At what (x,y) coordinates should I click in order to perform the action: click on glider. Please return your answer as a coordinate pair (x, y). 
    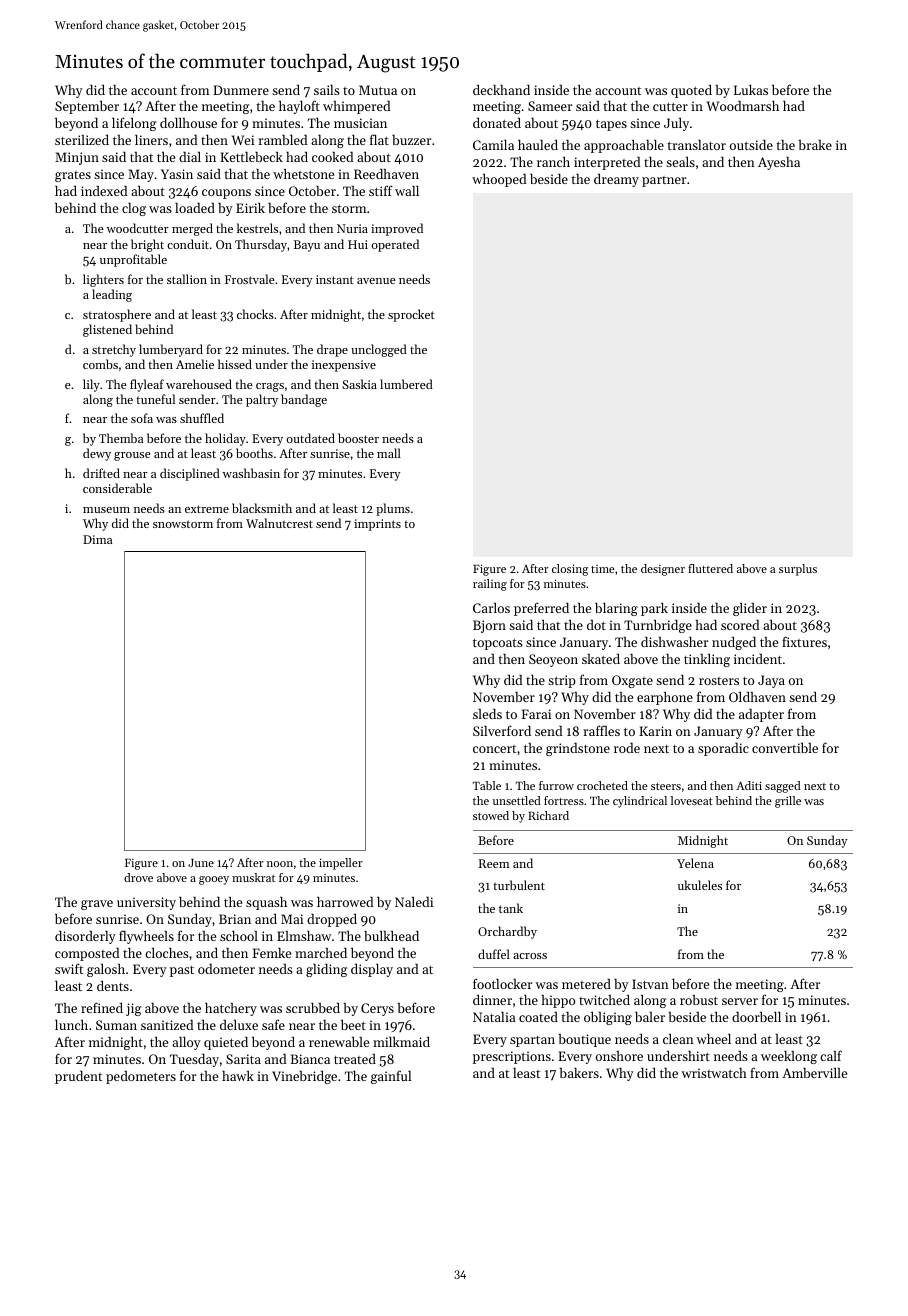
    Looking at the image, I should click on (750, 609).
